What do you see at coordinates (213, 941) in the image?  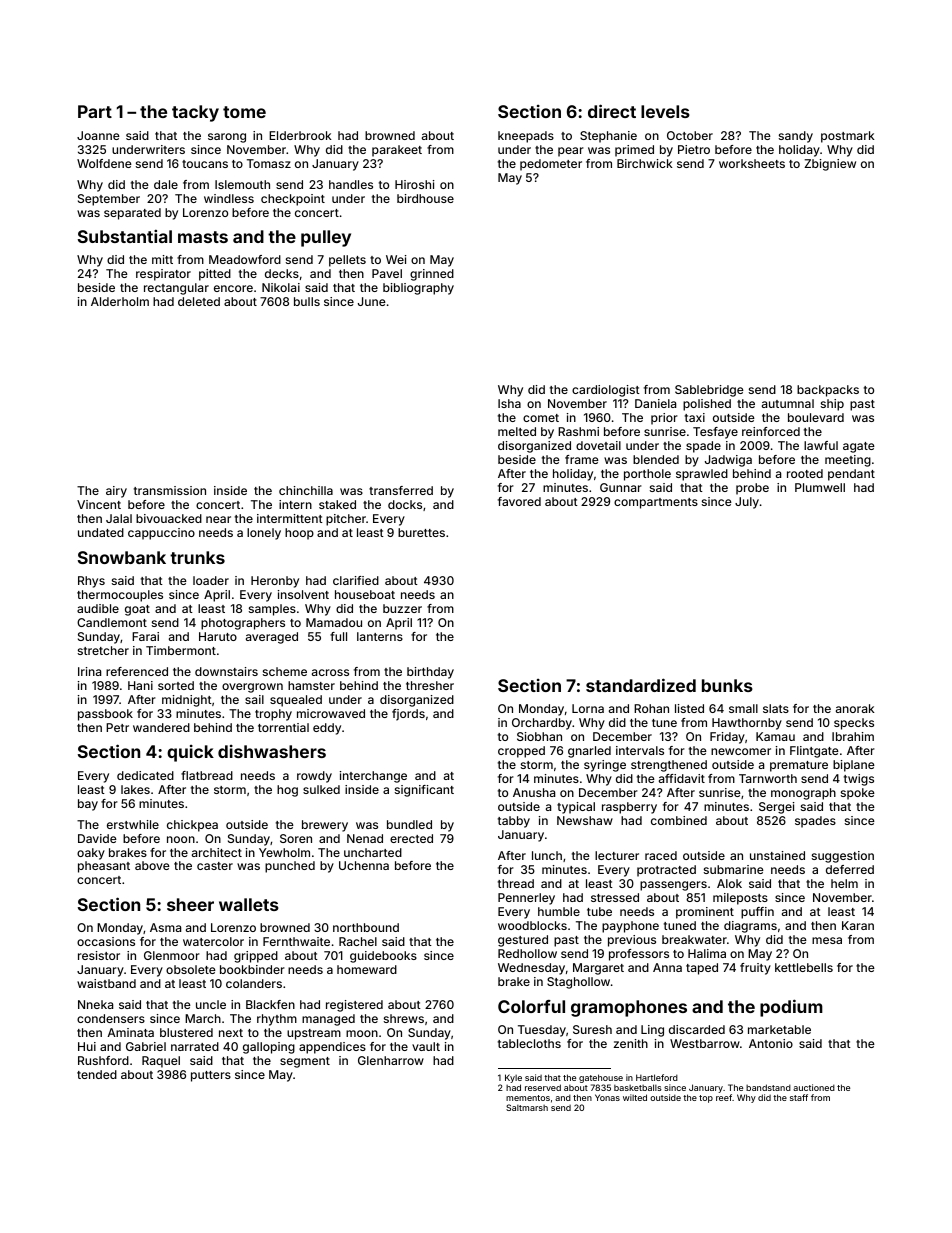 I see `watercolor` at bounding box center [213, 941].
